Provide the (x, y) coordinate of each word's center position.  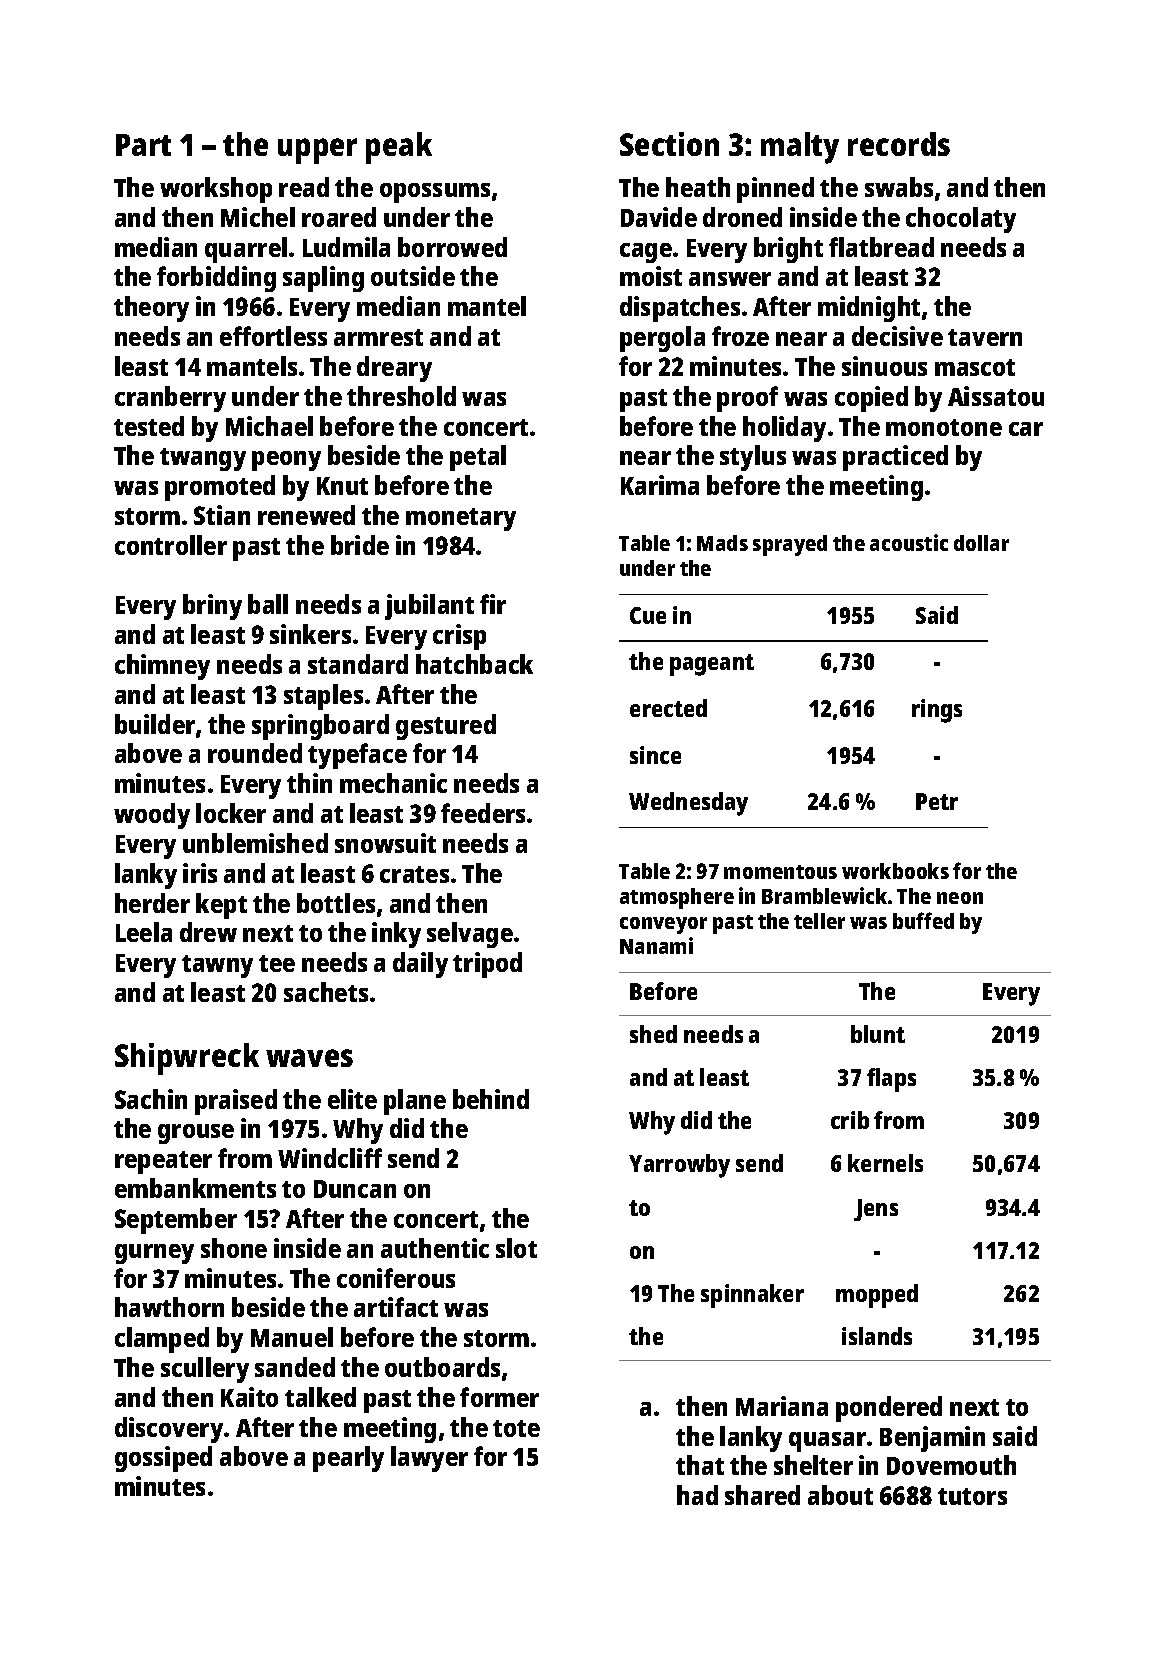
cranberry (170, 399)
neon (960, 898)
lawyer (429, 1459)
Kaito (249, 1397)
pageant (712, 665)
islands (877, 1336)
